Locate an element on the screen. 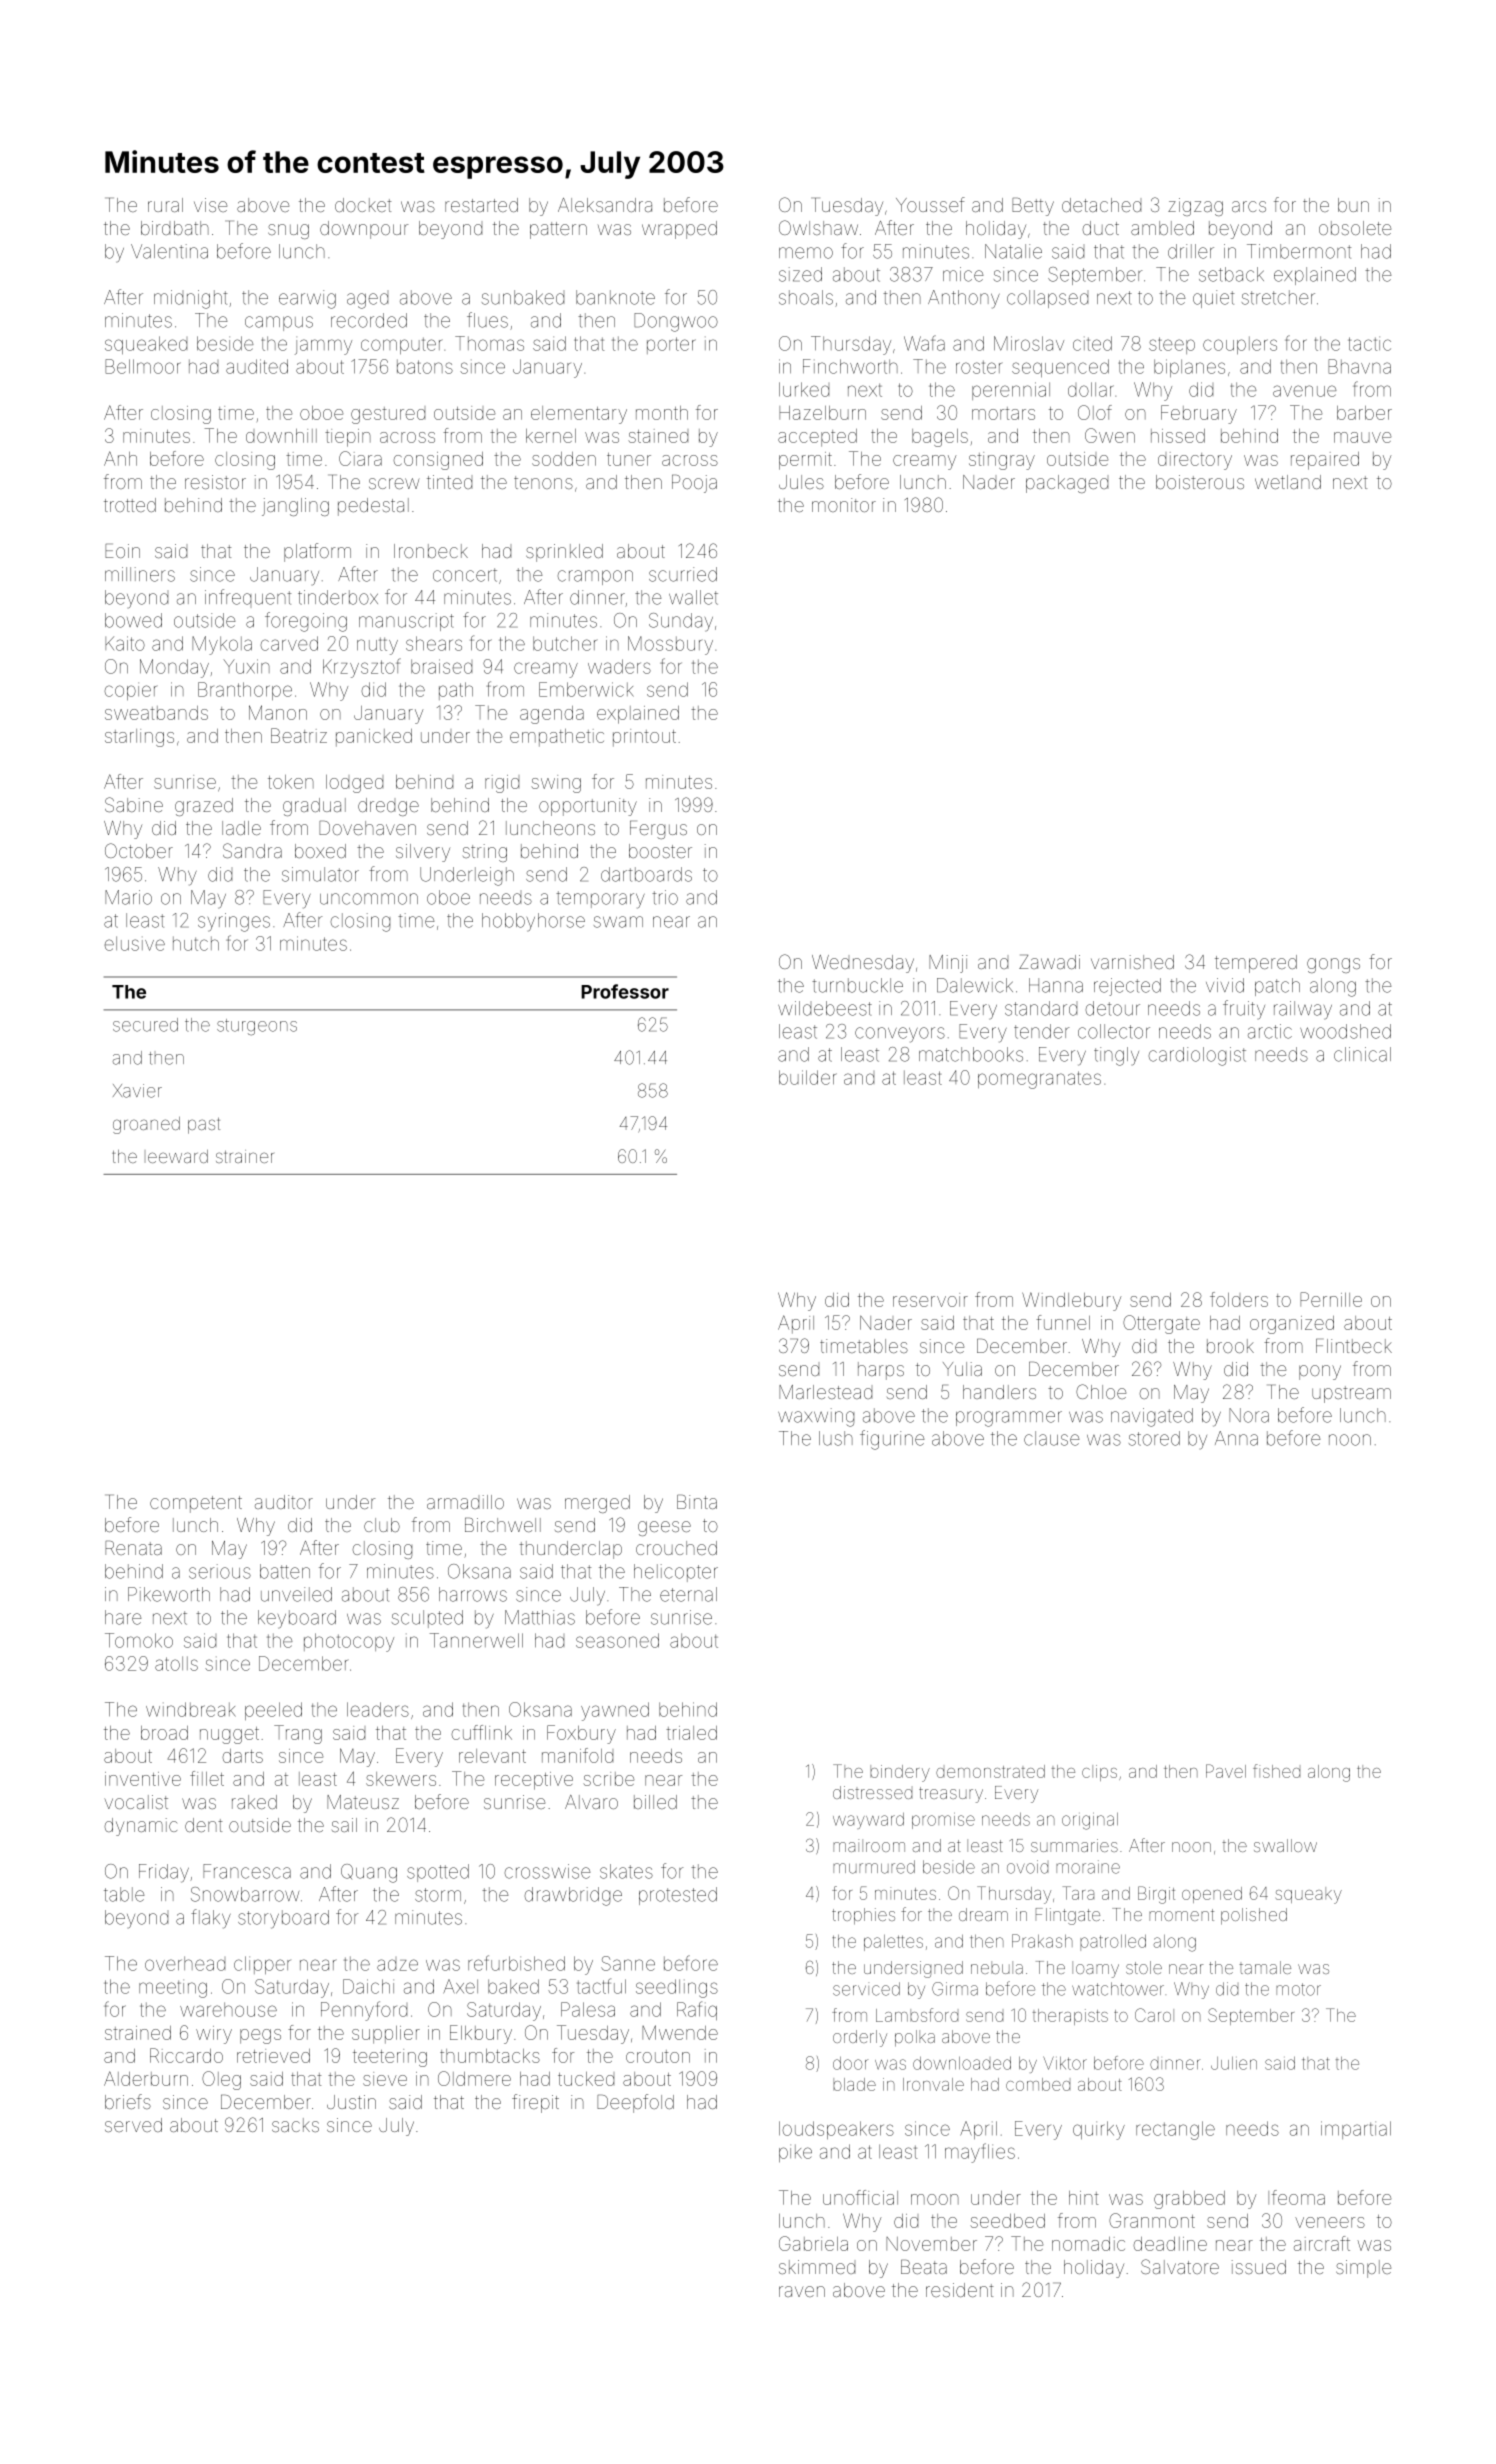 This screenshot has height=2464, width=1496. Nora is located at coordinates (1249, 1415).
